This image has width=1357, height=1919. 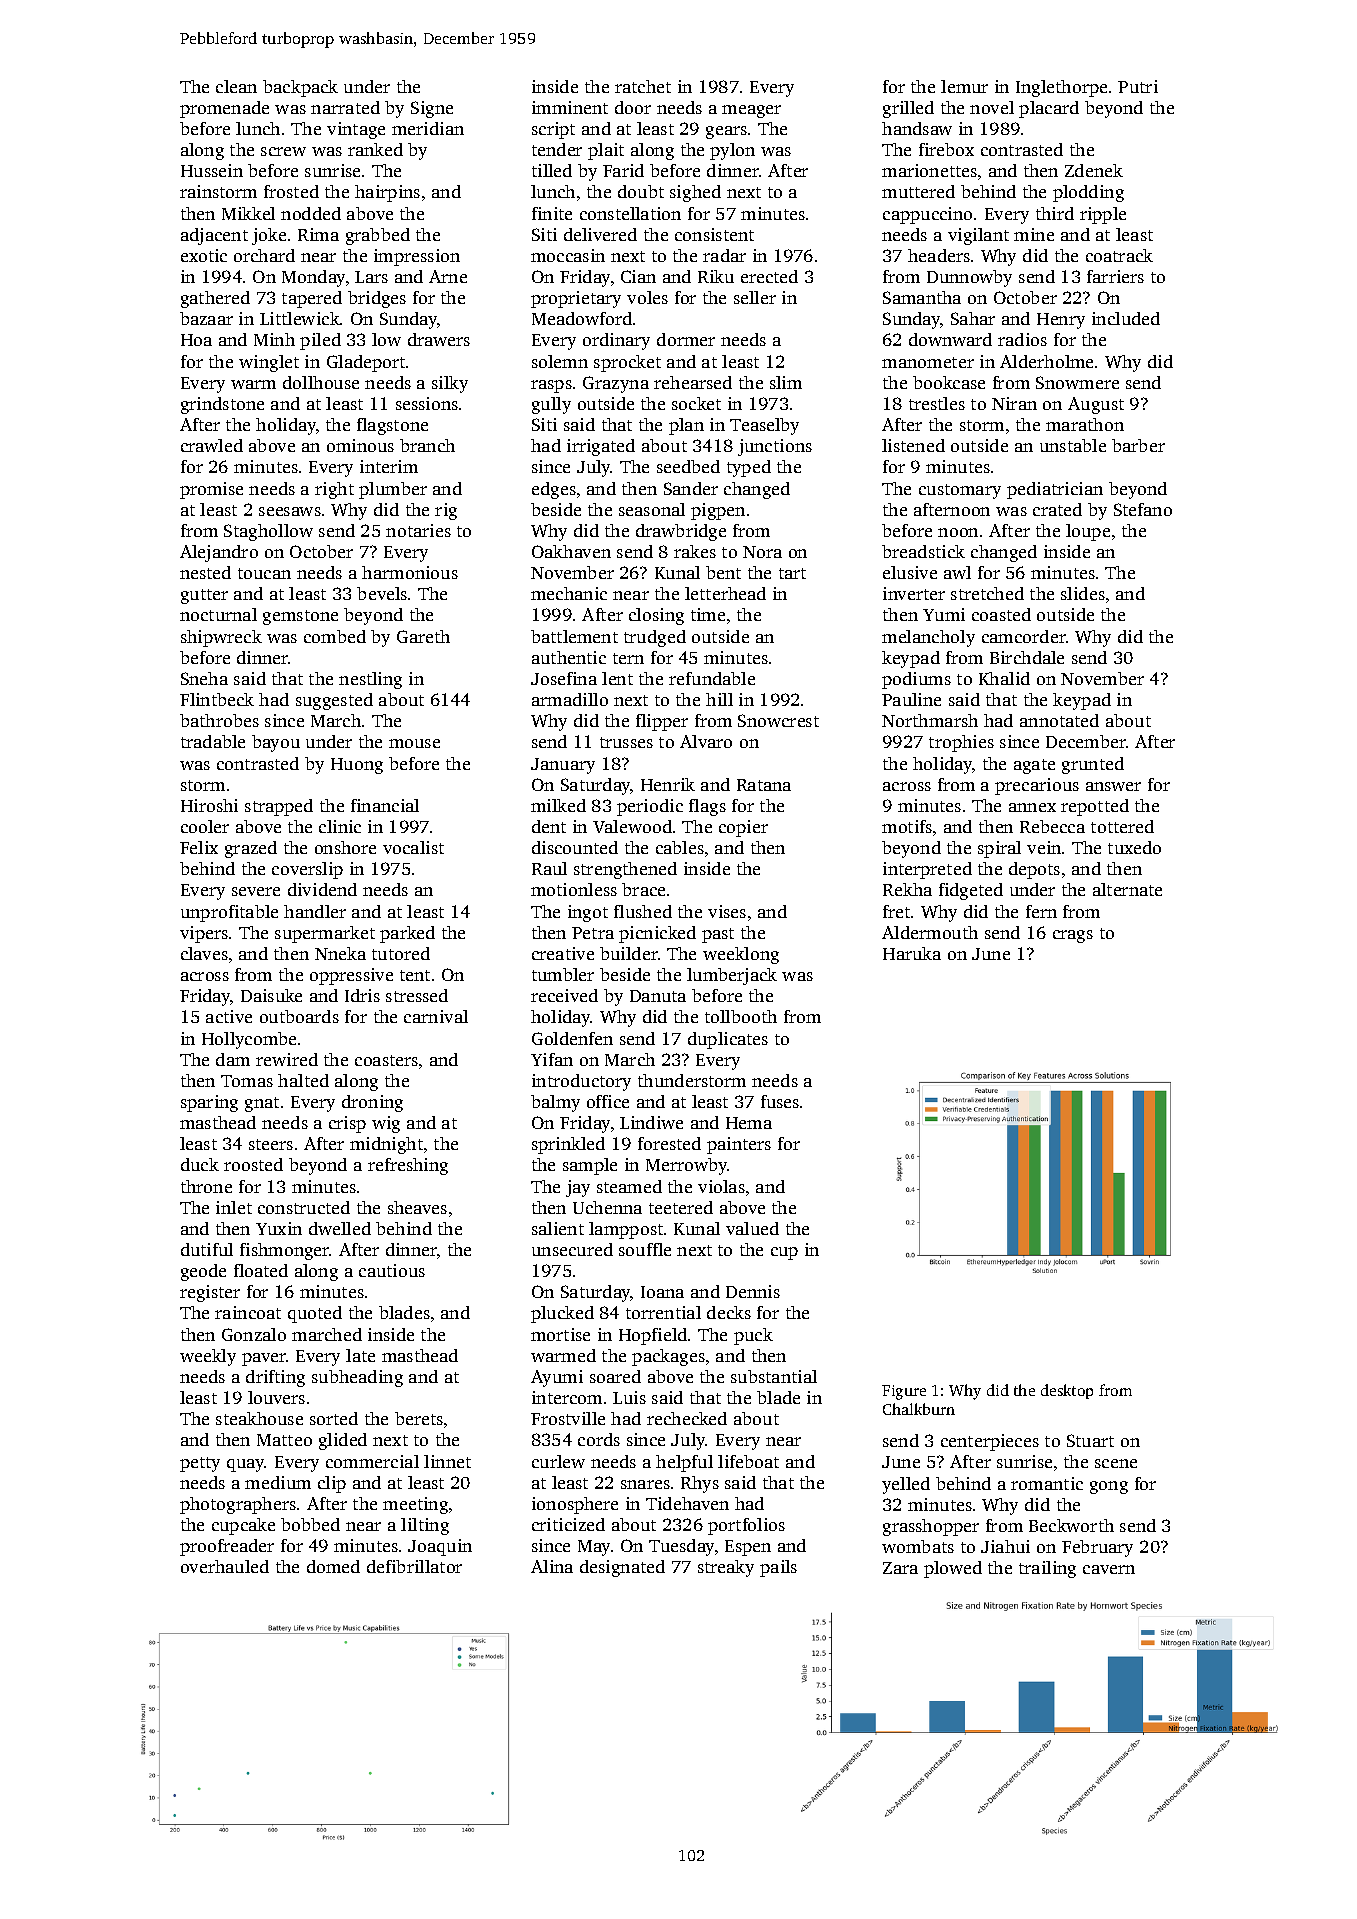 What do you see at coordinates (1073, 936) in the image?
I see `crags` at bounding box center [1073, 936].
